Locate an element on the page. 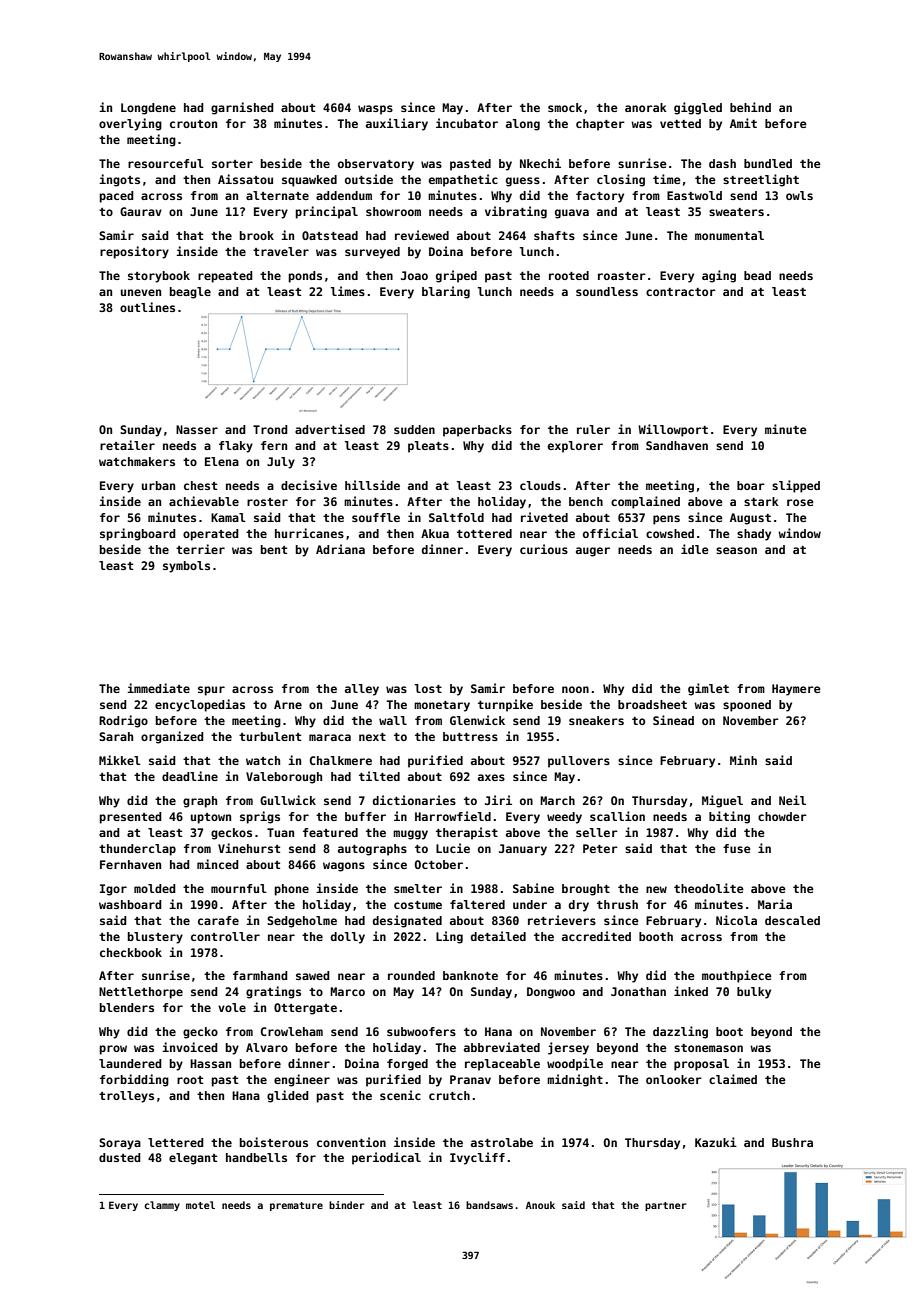 The image size is (924, 1308). Lucie is located at coordinates (453, 848).
